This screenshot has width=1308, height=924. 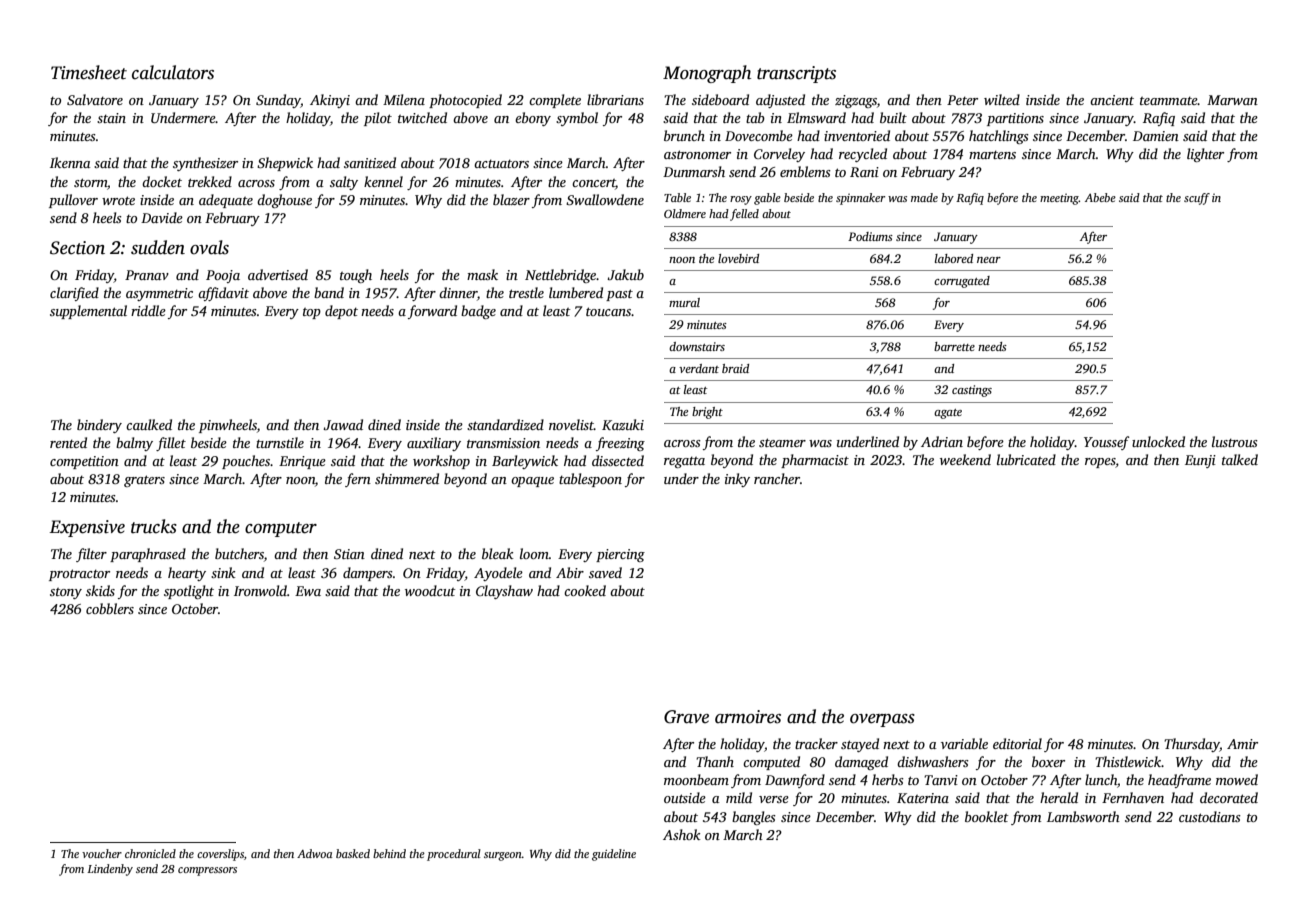 I want to click on saved, so click(x=605, y=572).
